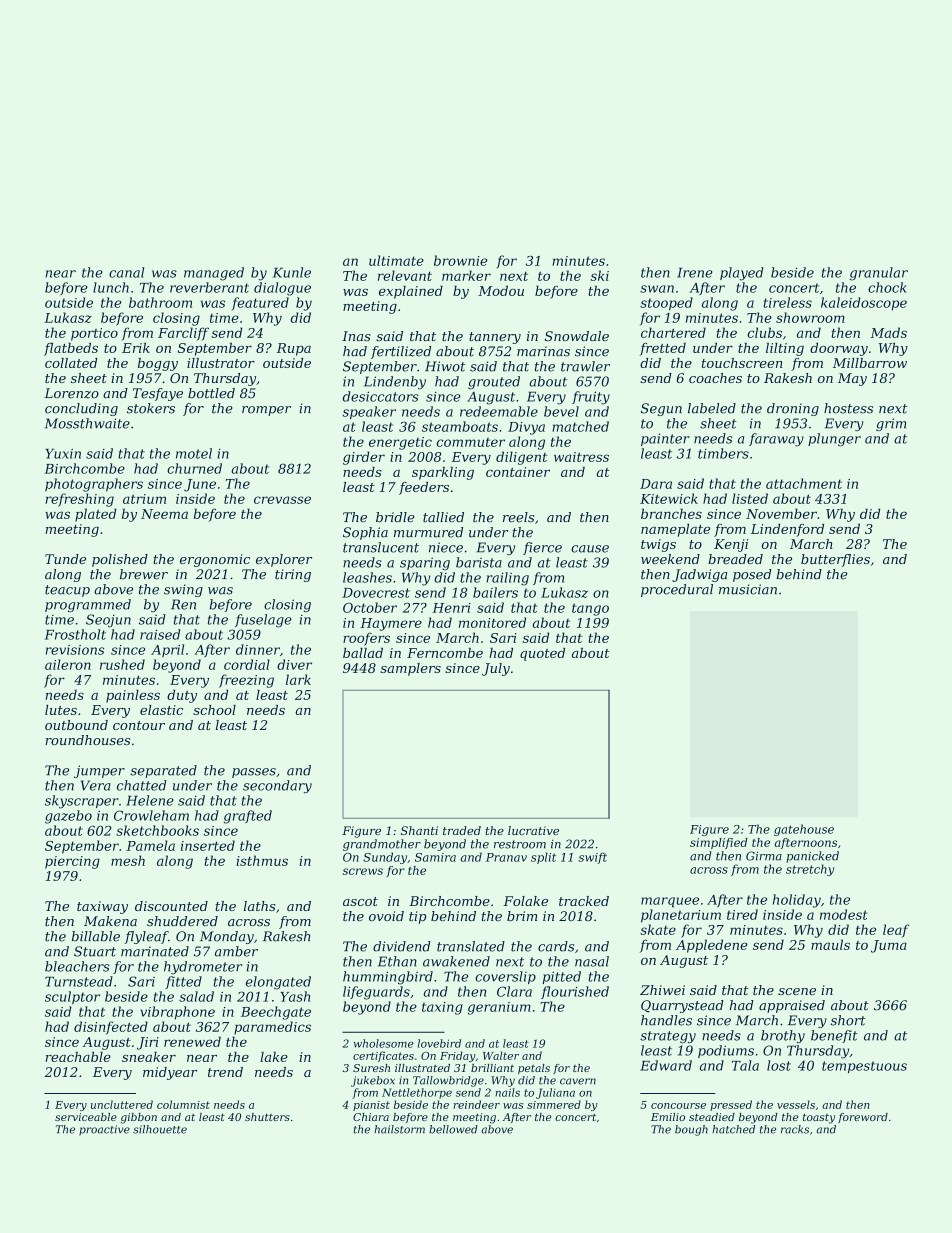  I want to click on racks, so click(795, 1129).
